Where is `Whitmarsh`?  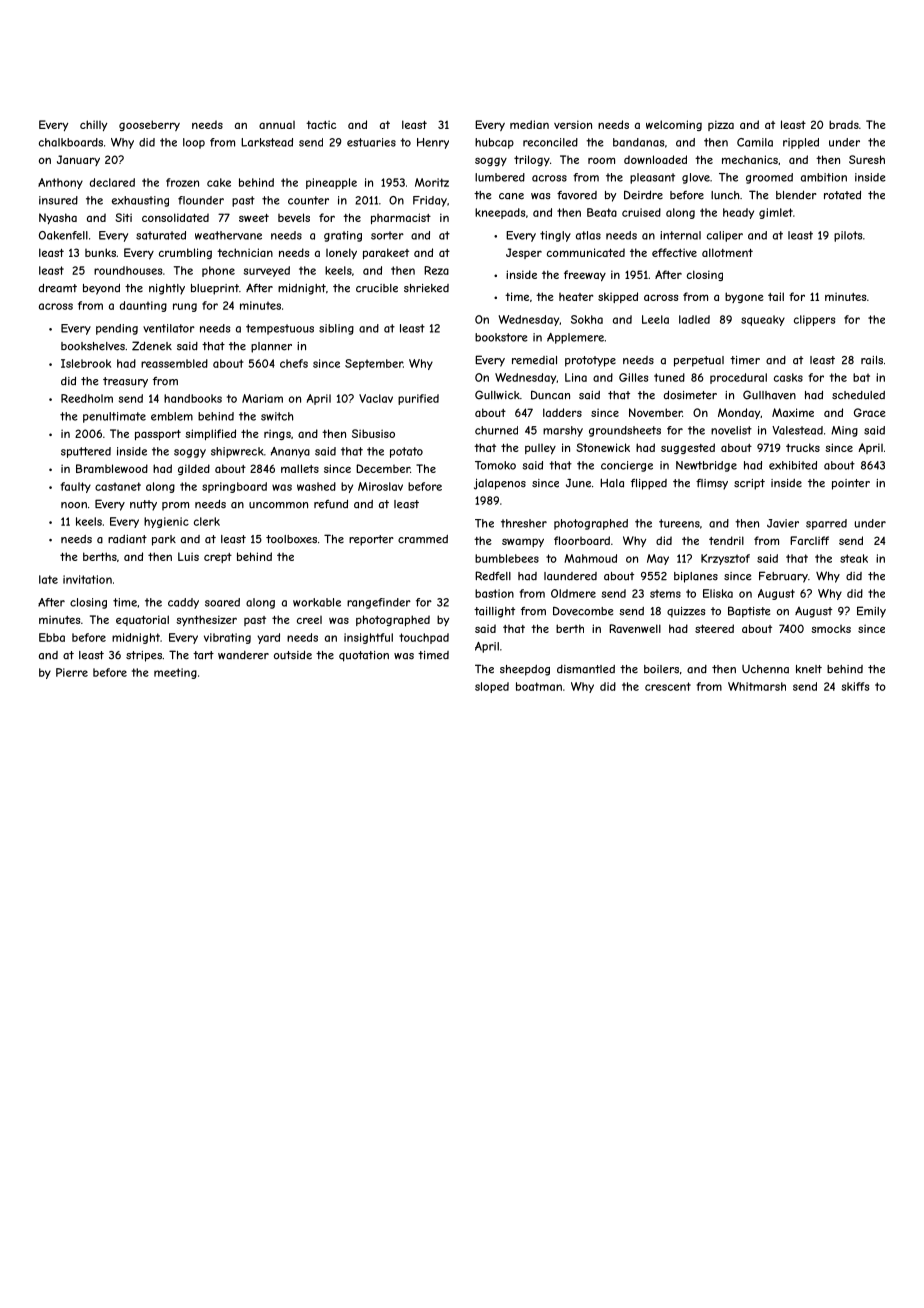 Whitmarsh is located at coordinates (757, 686).
